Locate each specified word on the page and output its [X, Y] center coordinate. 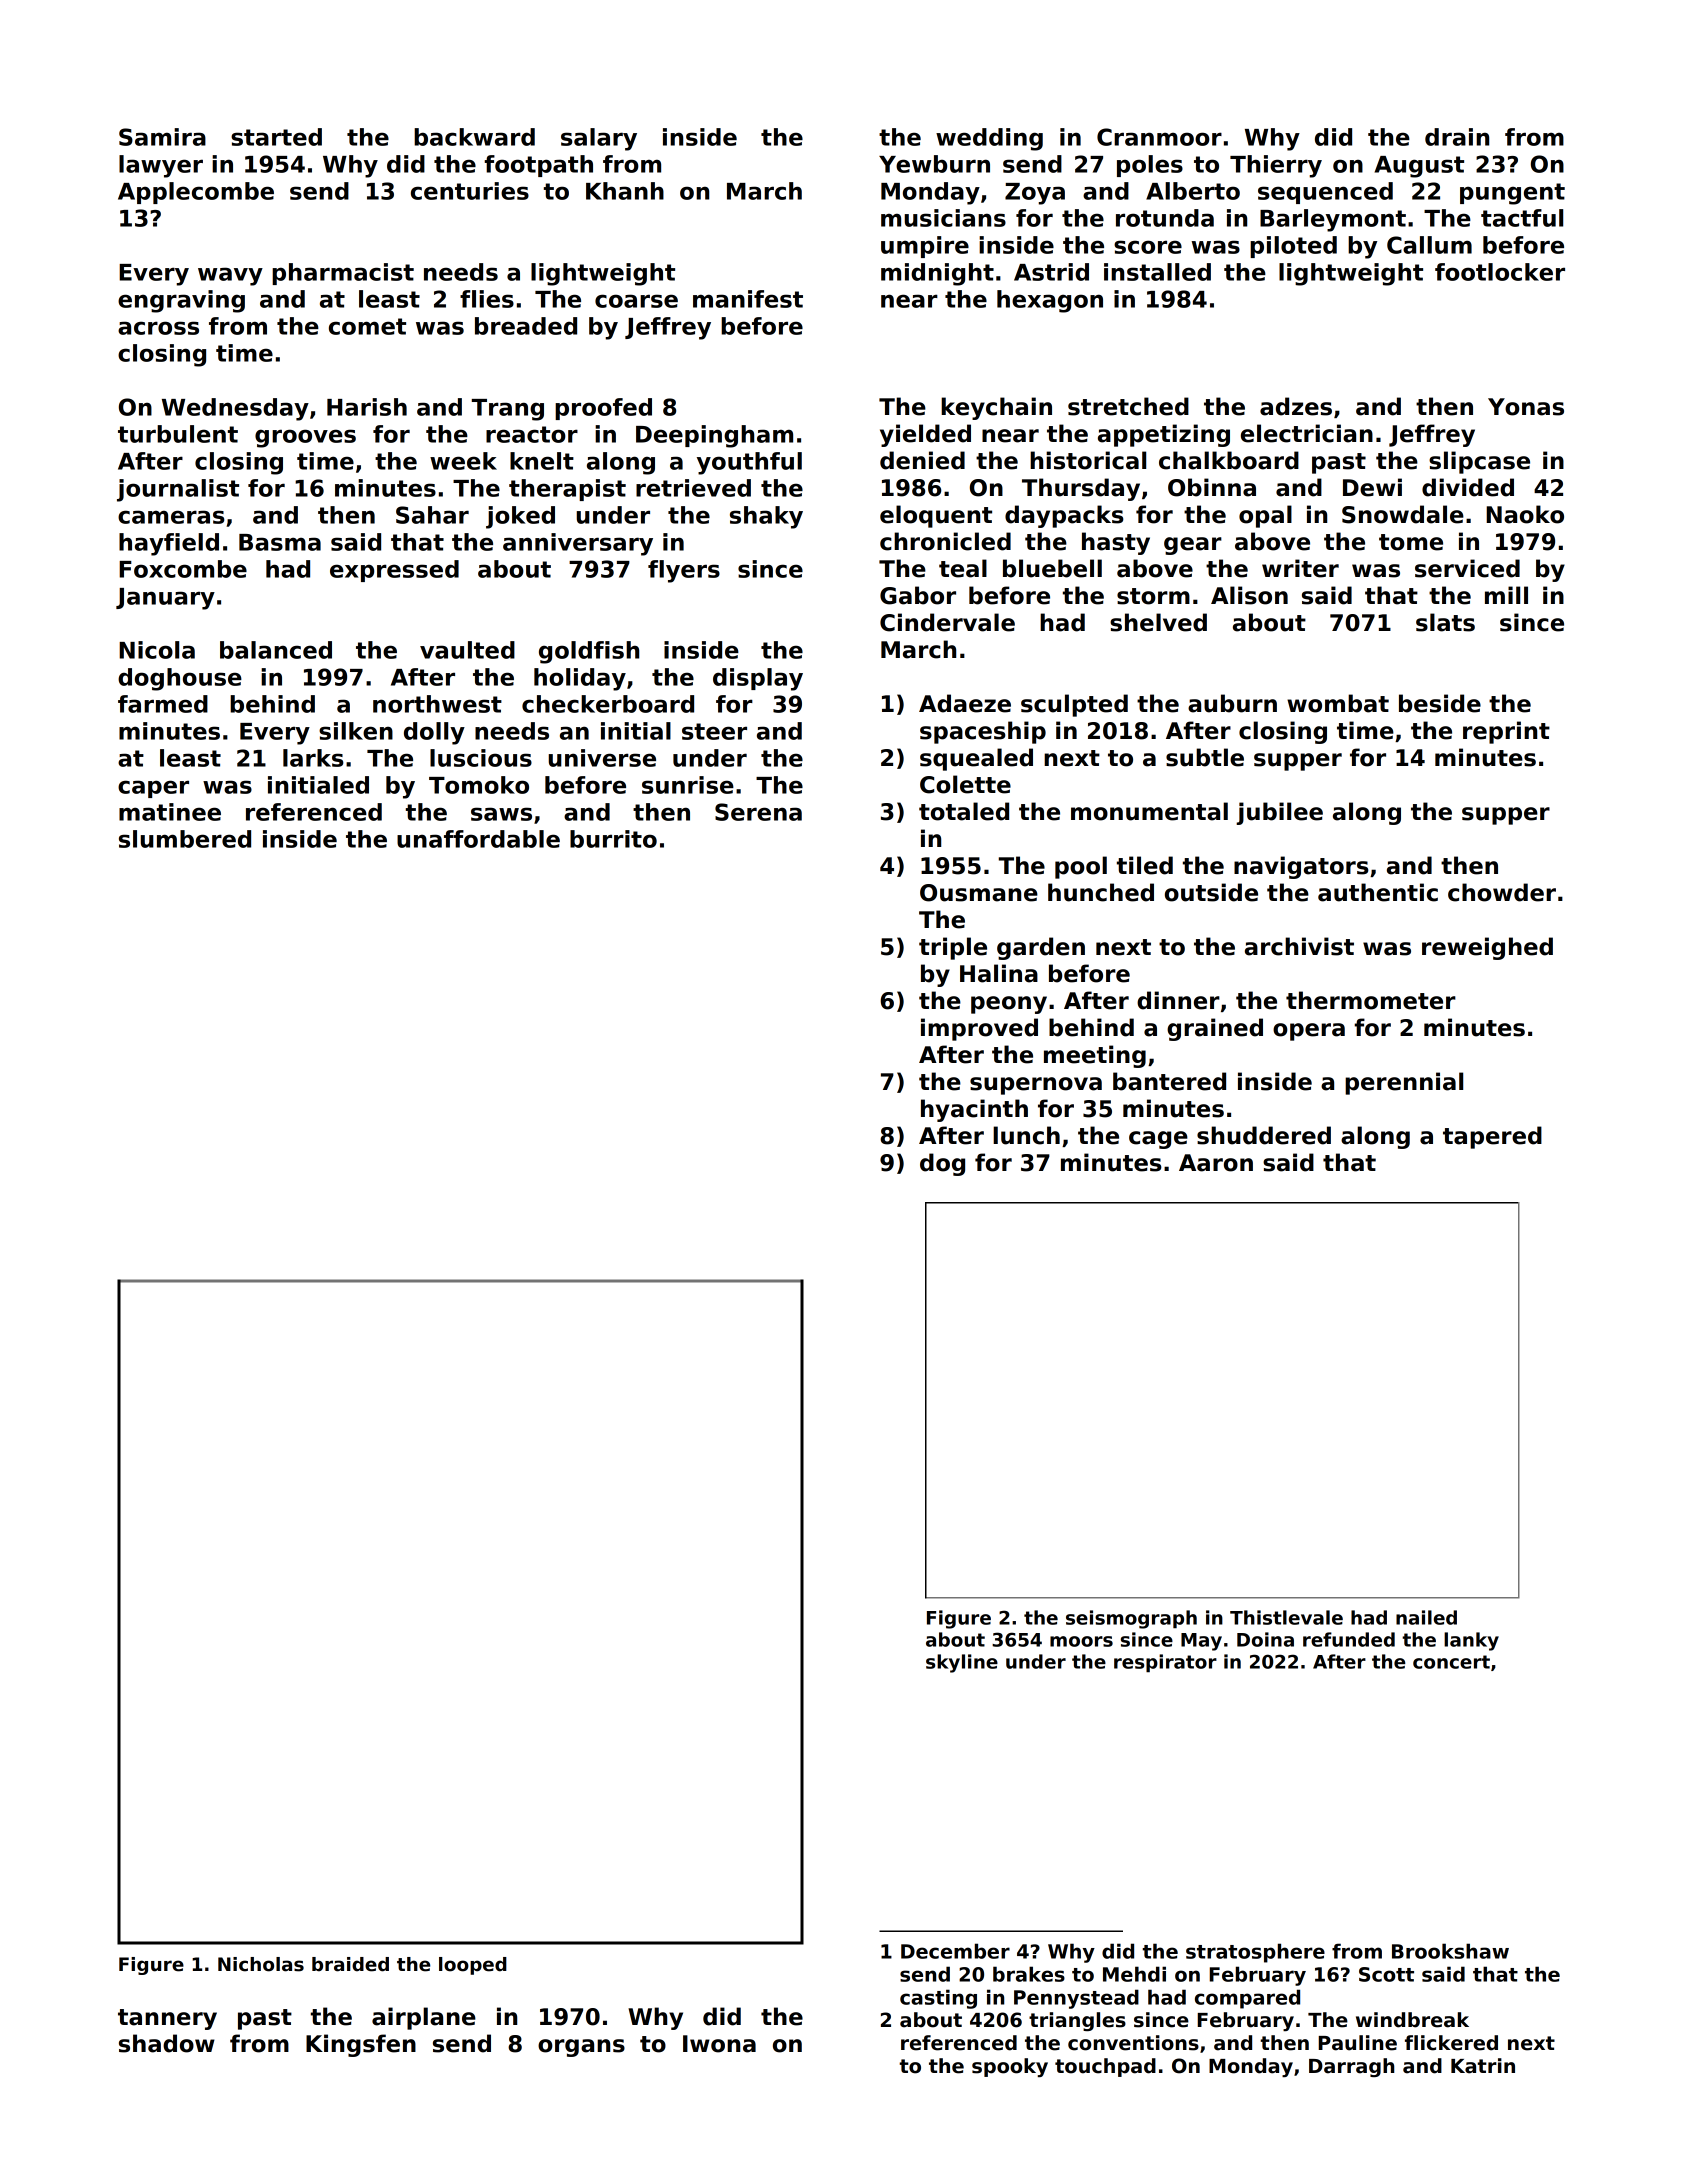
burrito [613, 839]
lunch [1026, 1135]
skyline [962, 1663]
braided [350, 1964]
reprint [1506, 732]
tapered [1492, 1137]
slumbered [185, 839]
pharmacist [343, 274]
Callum [1429, 245]
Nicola [157, 650]
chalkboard [1229, 460]
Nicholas [261, 1964]
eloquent [936, 516]
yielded [925, 435]
